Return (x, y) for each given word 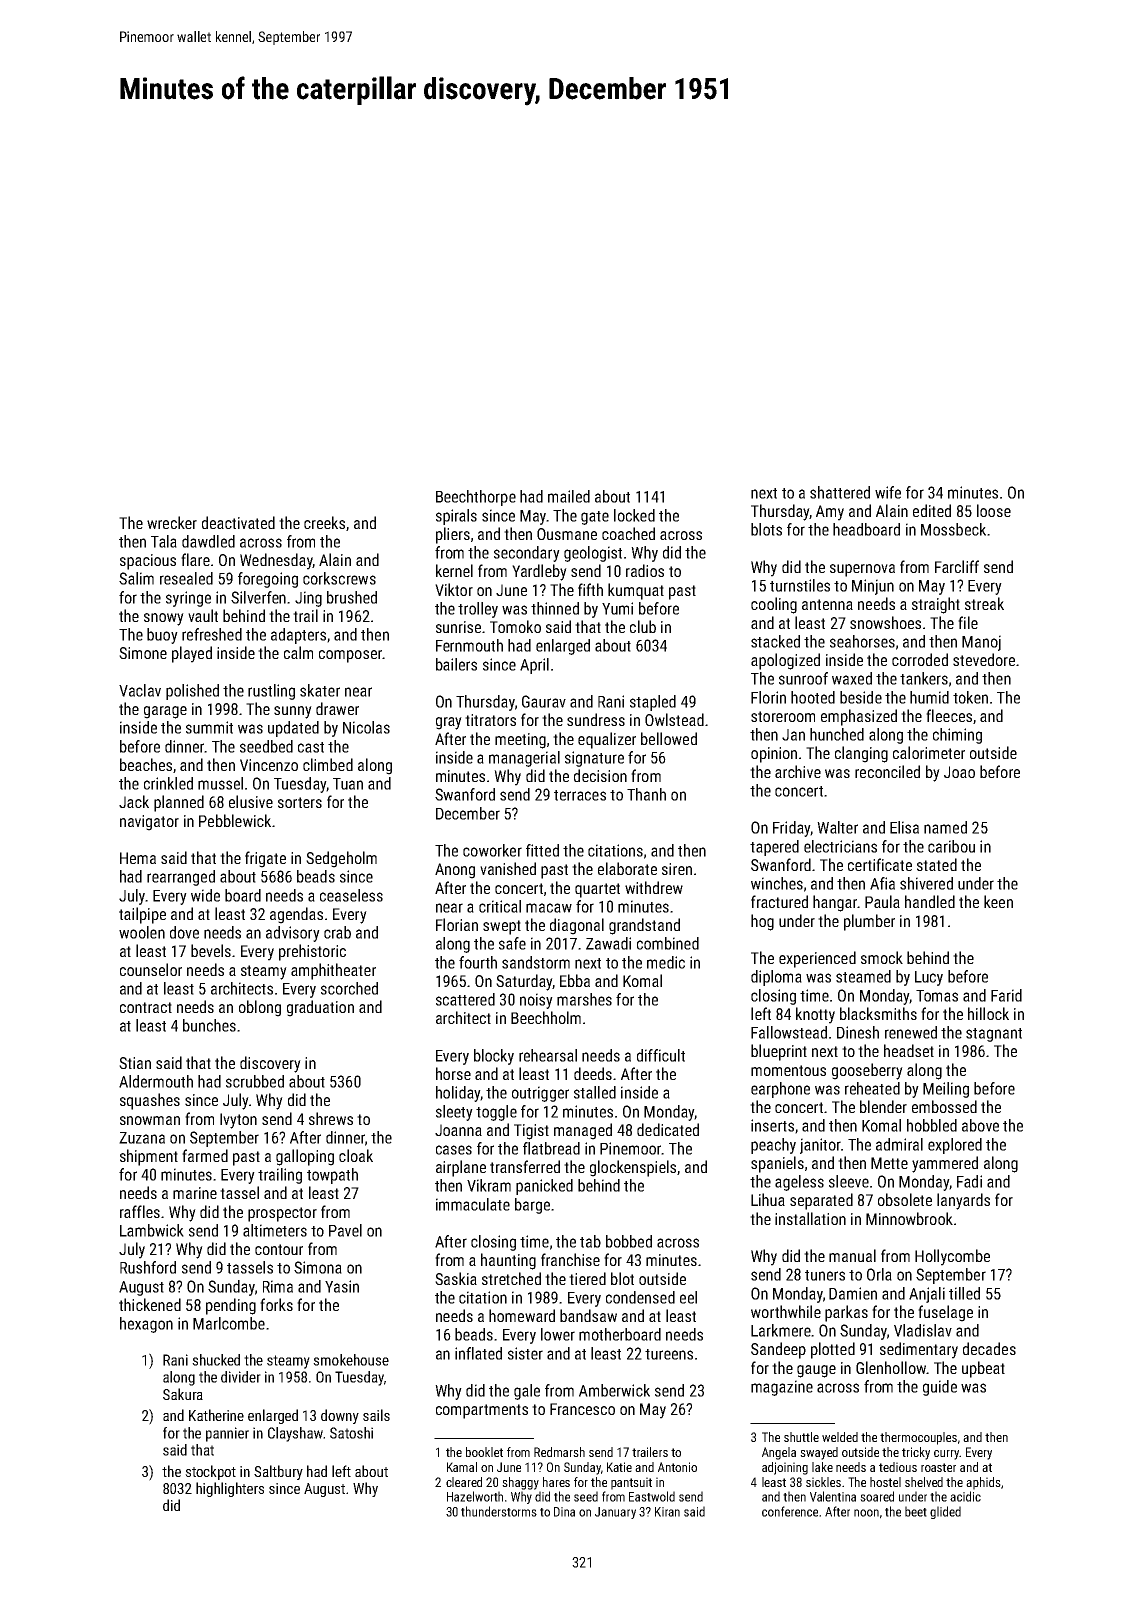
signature (594, 759)
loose (994, 510)
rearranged (181, 878)
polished (192, 692)
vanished (508, 868)
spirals (456, 517)
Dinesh (858, 1032)
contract (146, 1007)
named (945, 827)
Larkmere (781, 1330)
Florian (457, 924)
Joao (959, 772)
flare (195, 559)
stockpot (210, 1472)
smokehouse (351, 1360)
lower (558, 1334)
